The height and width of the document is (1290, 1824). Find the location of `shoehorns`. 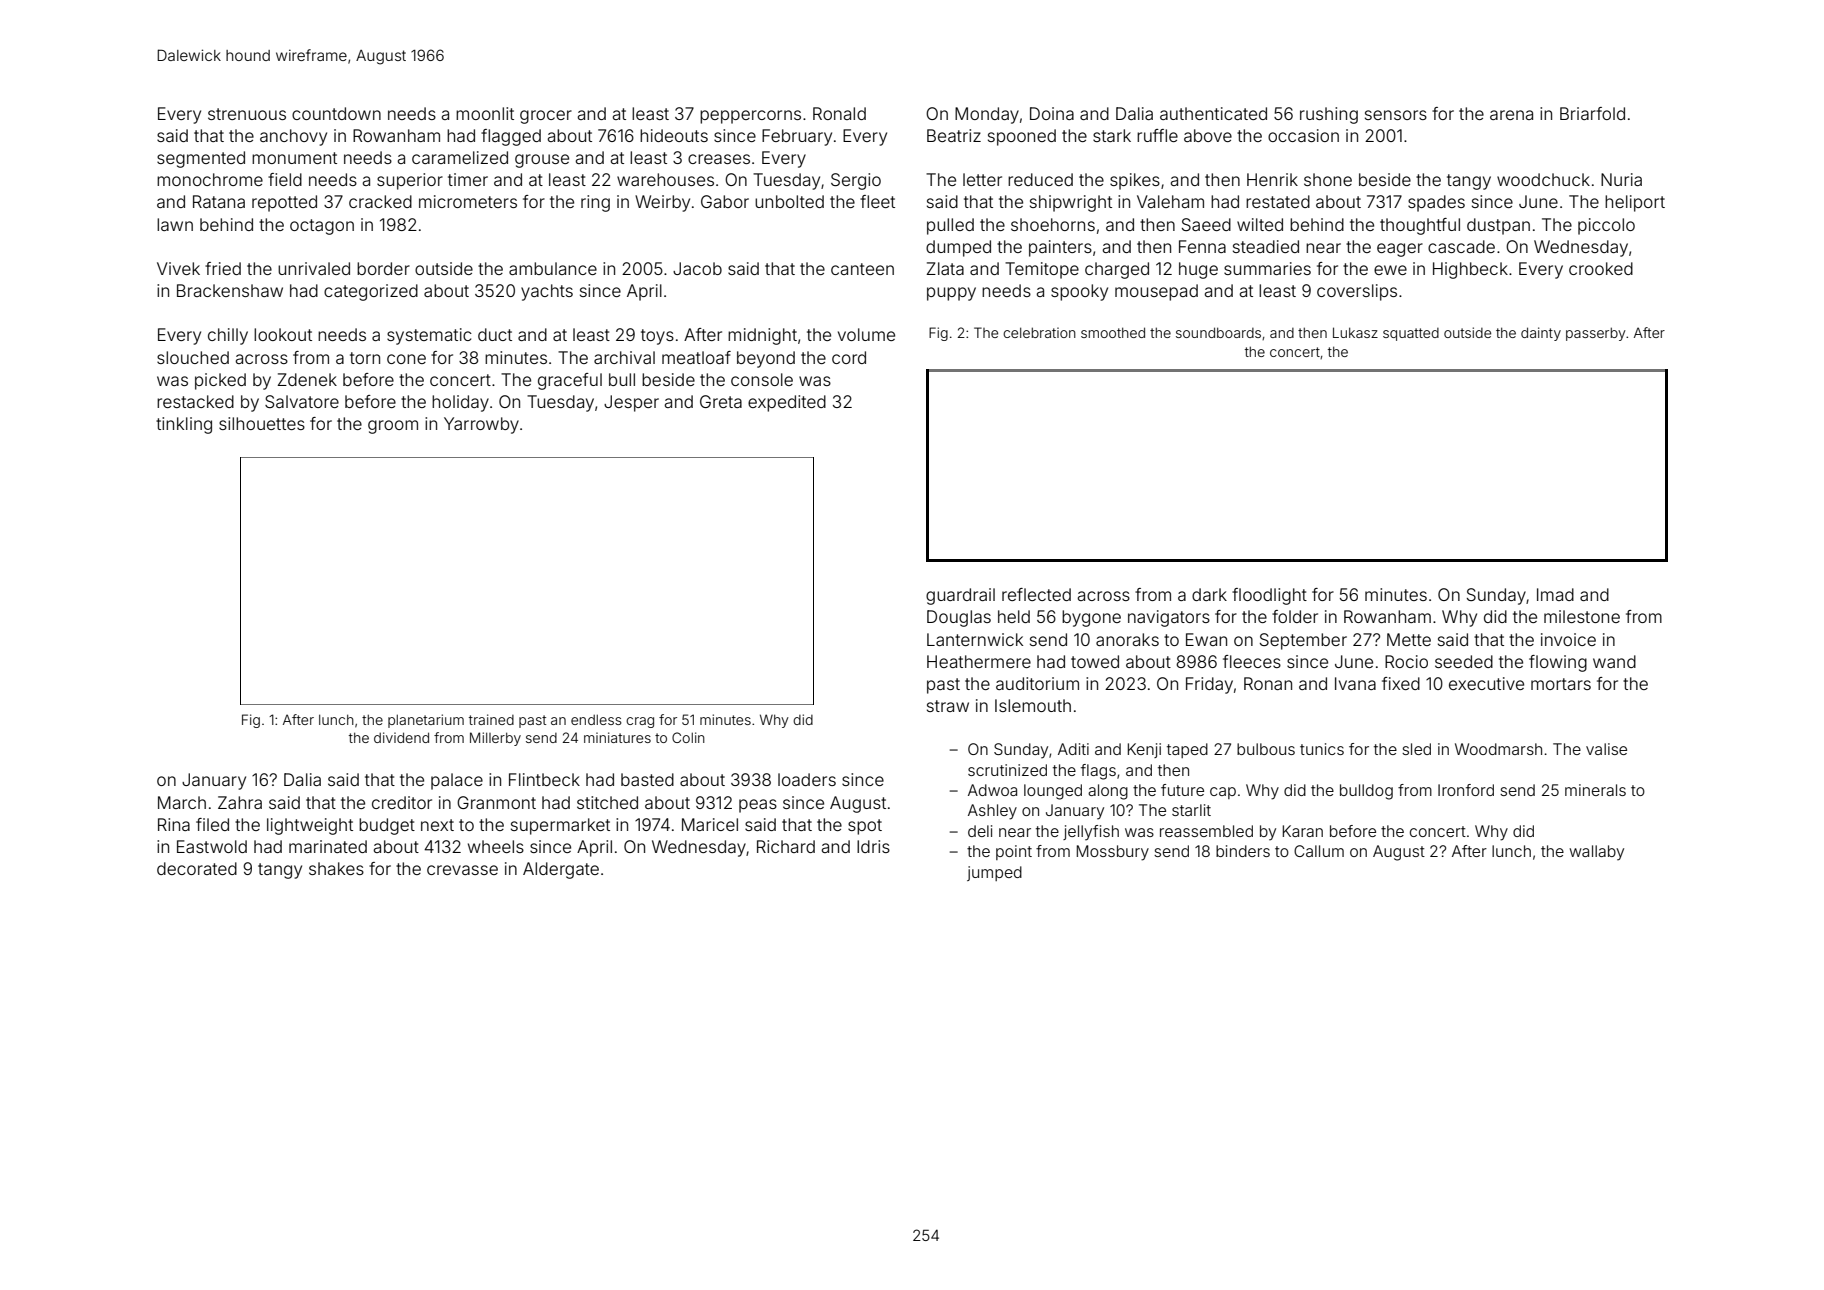

shoehorns is located at coordinates (1053, 224).
